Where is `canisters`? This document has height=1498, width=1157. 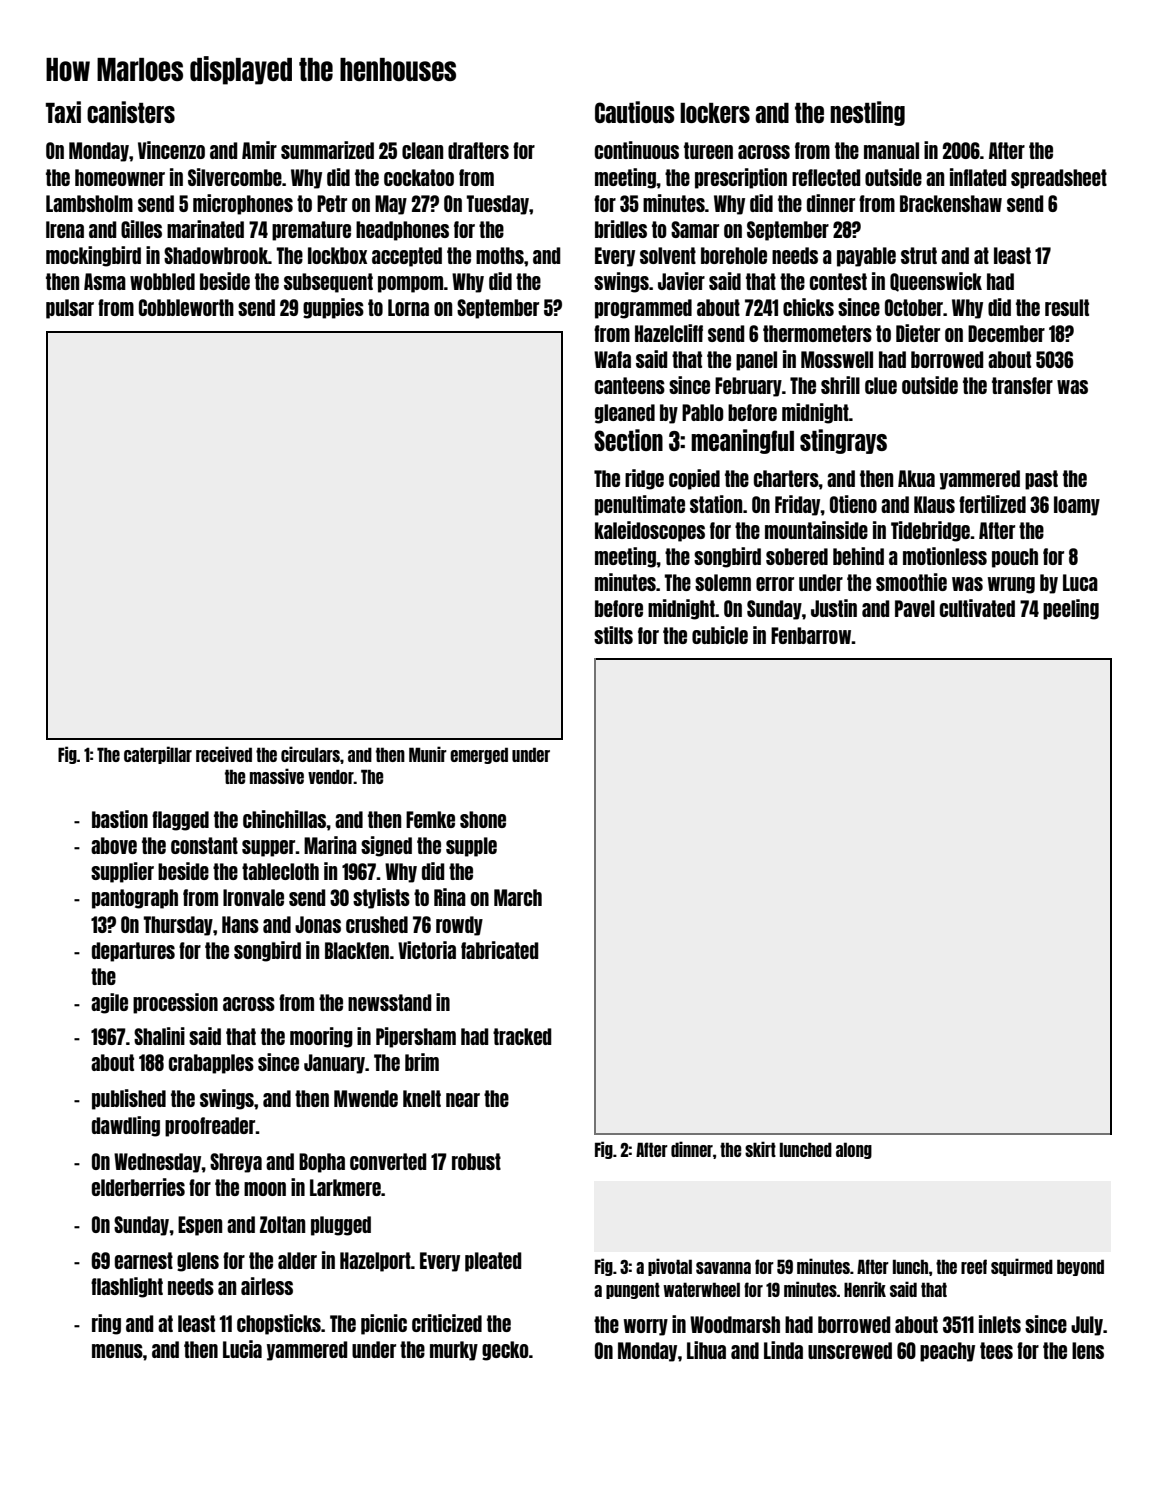 canisters is located at coordinates (131, 112).
